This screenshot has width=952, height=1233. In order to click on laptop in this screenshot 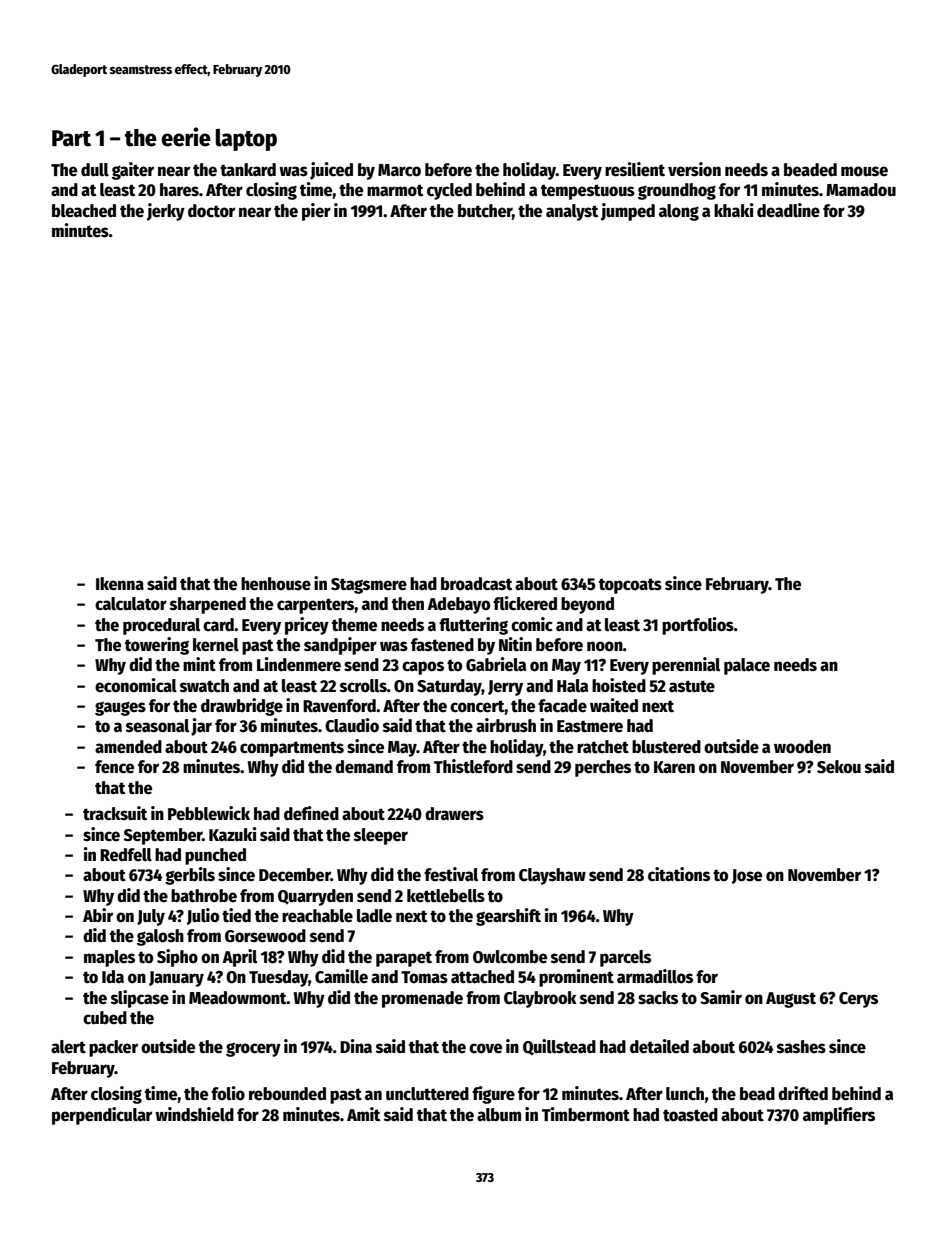, I will do `click(246, 139)`.
